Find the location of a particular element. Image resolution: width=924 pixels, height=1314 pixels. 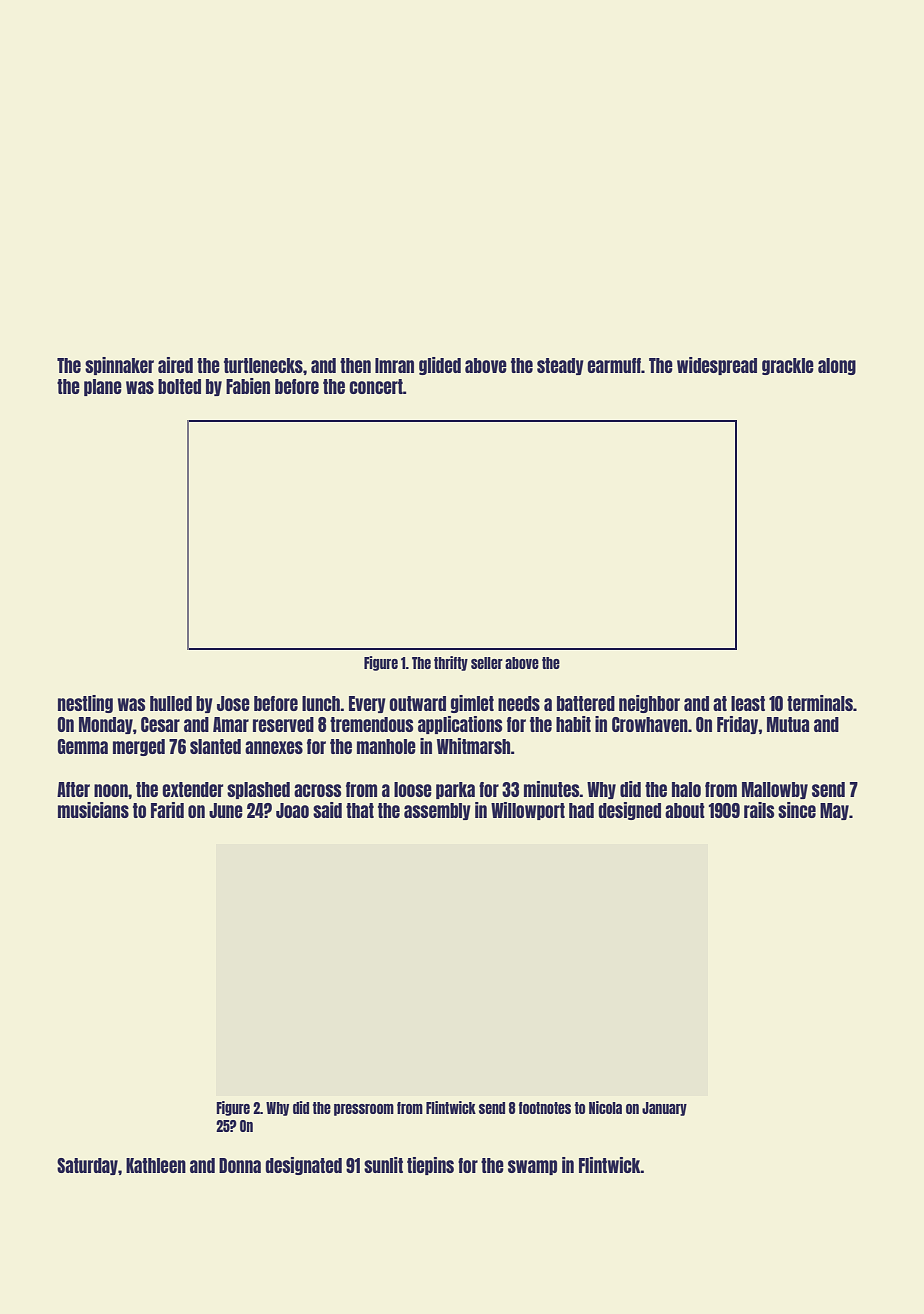

spinnaker is located at coordinates (119, 366).
